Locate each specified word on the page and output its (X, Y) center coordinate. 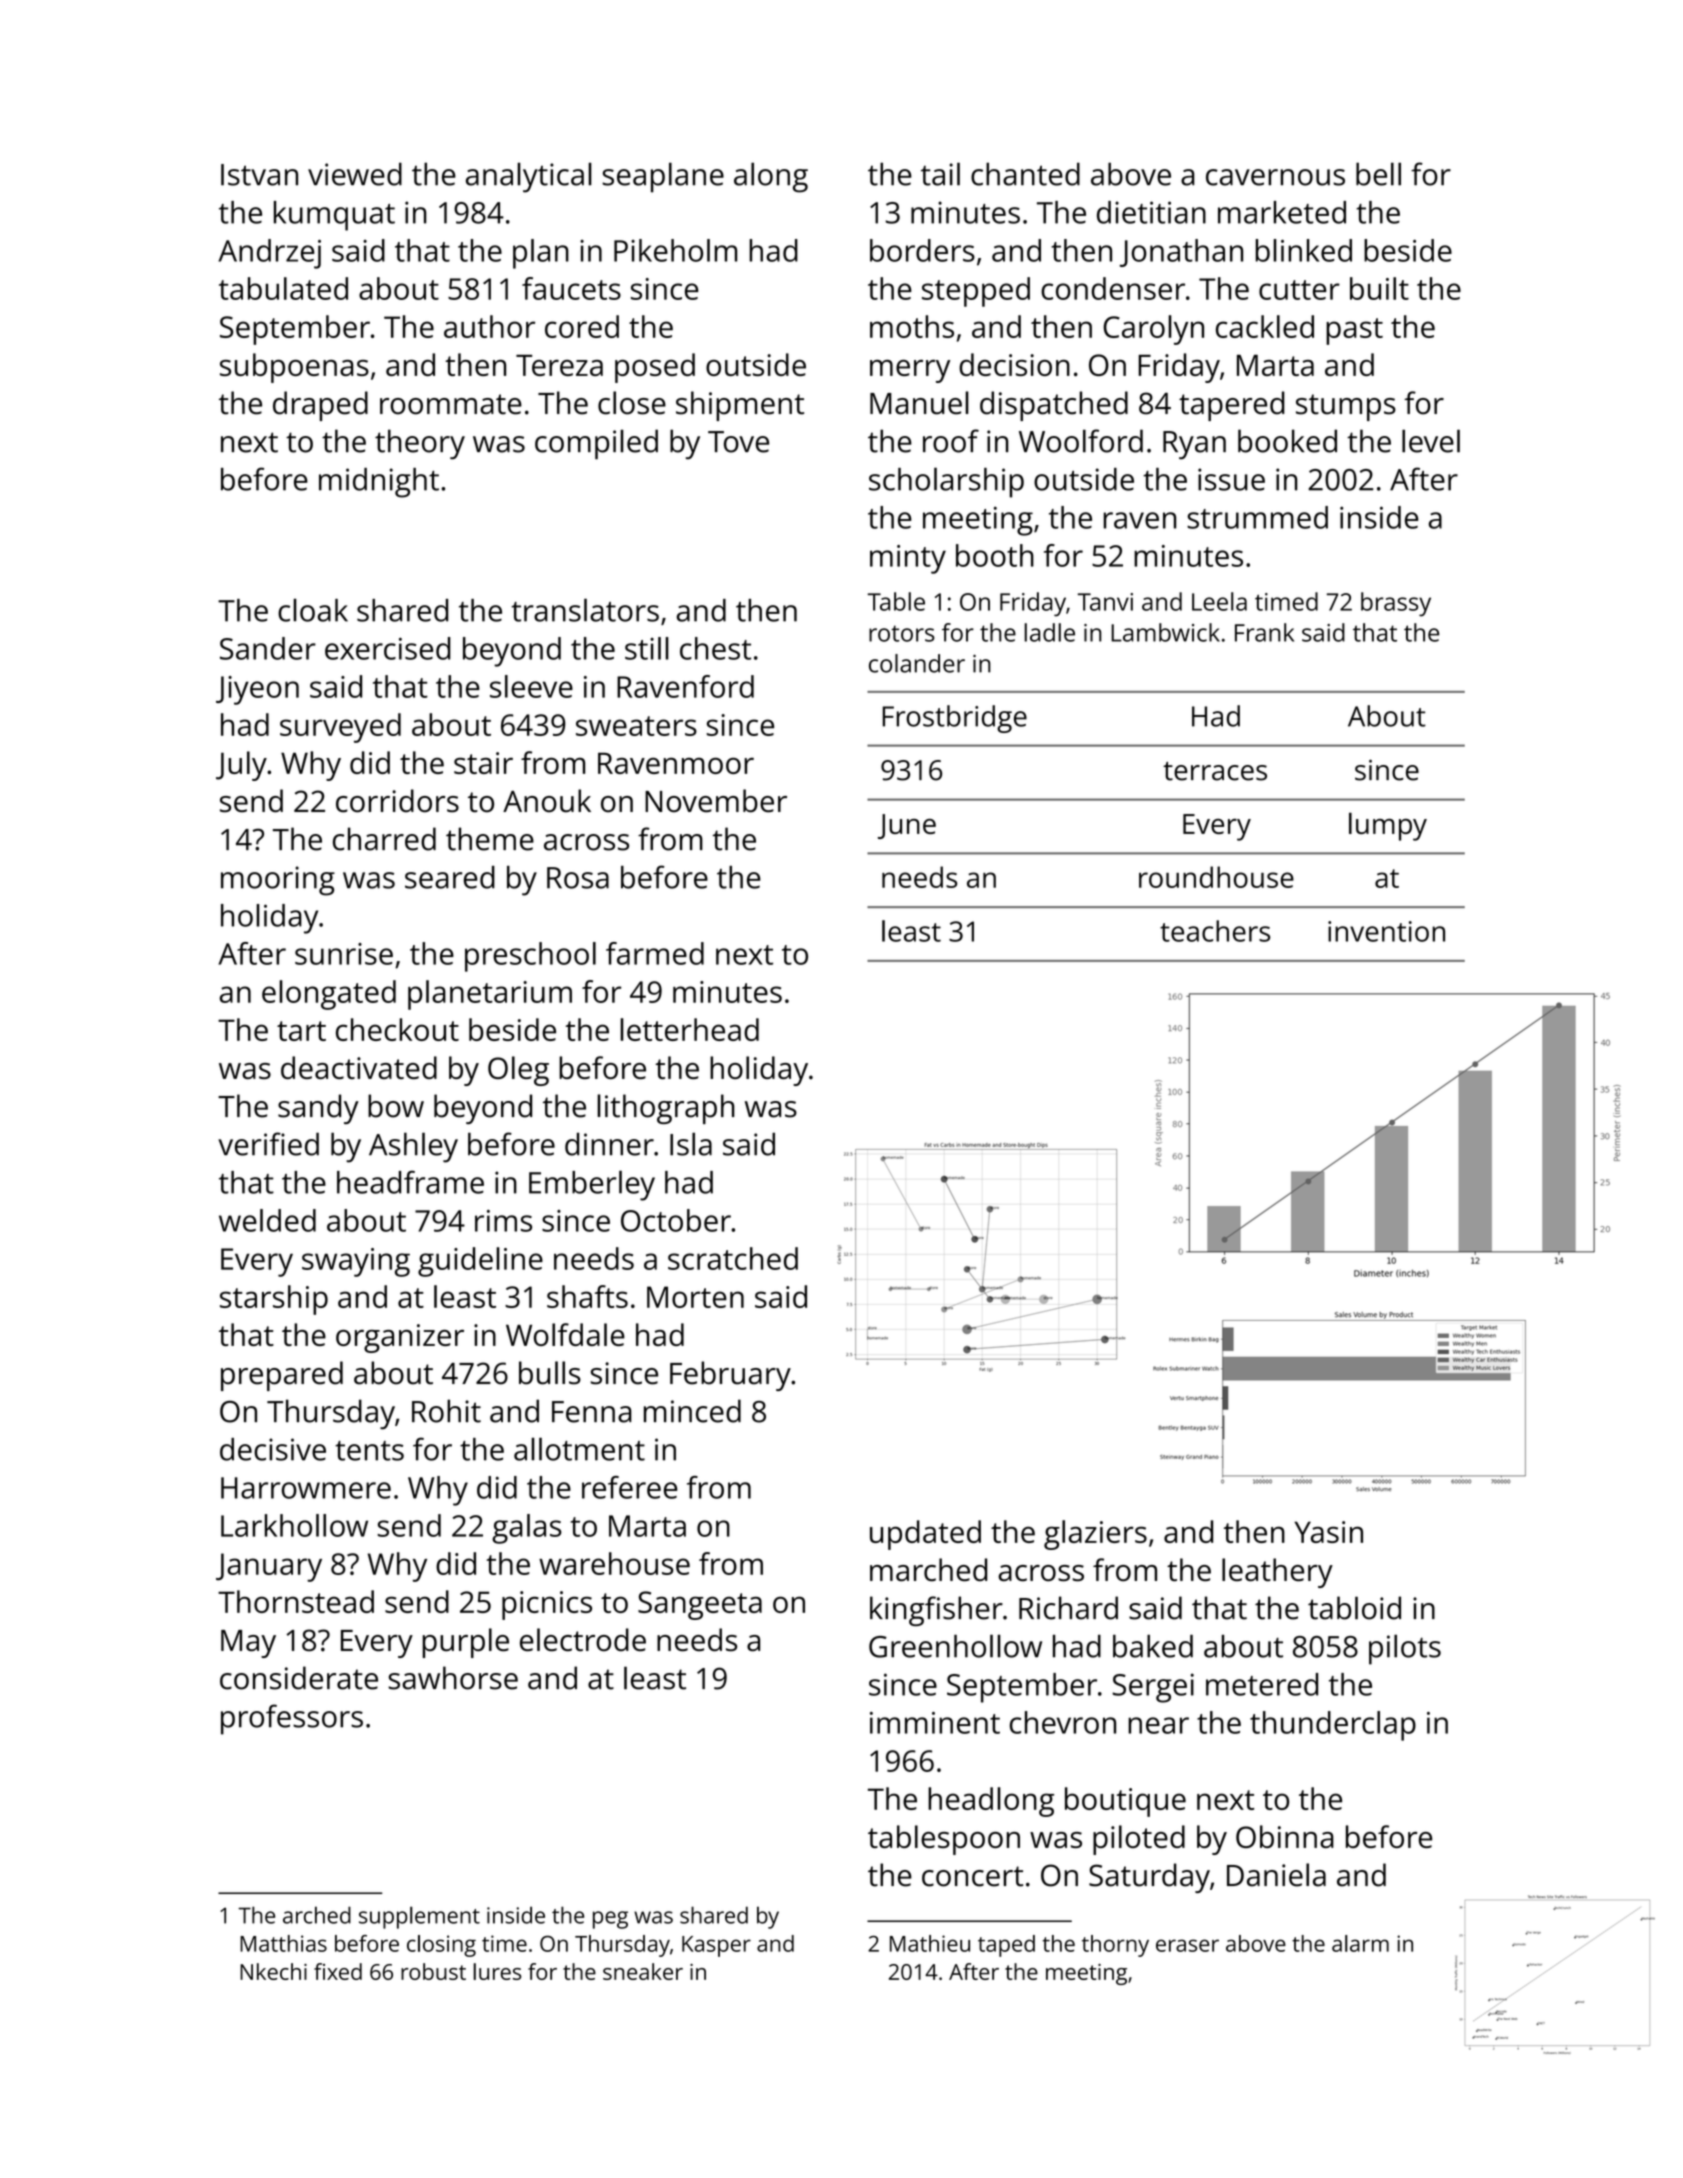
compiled (596, 444)
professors (292, 1719)
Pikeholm (675, 250)
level (1431, 441)
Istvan (259, 175)
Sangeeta (700, 1605)
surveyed (340, 728)
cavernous (1275, 177)
